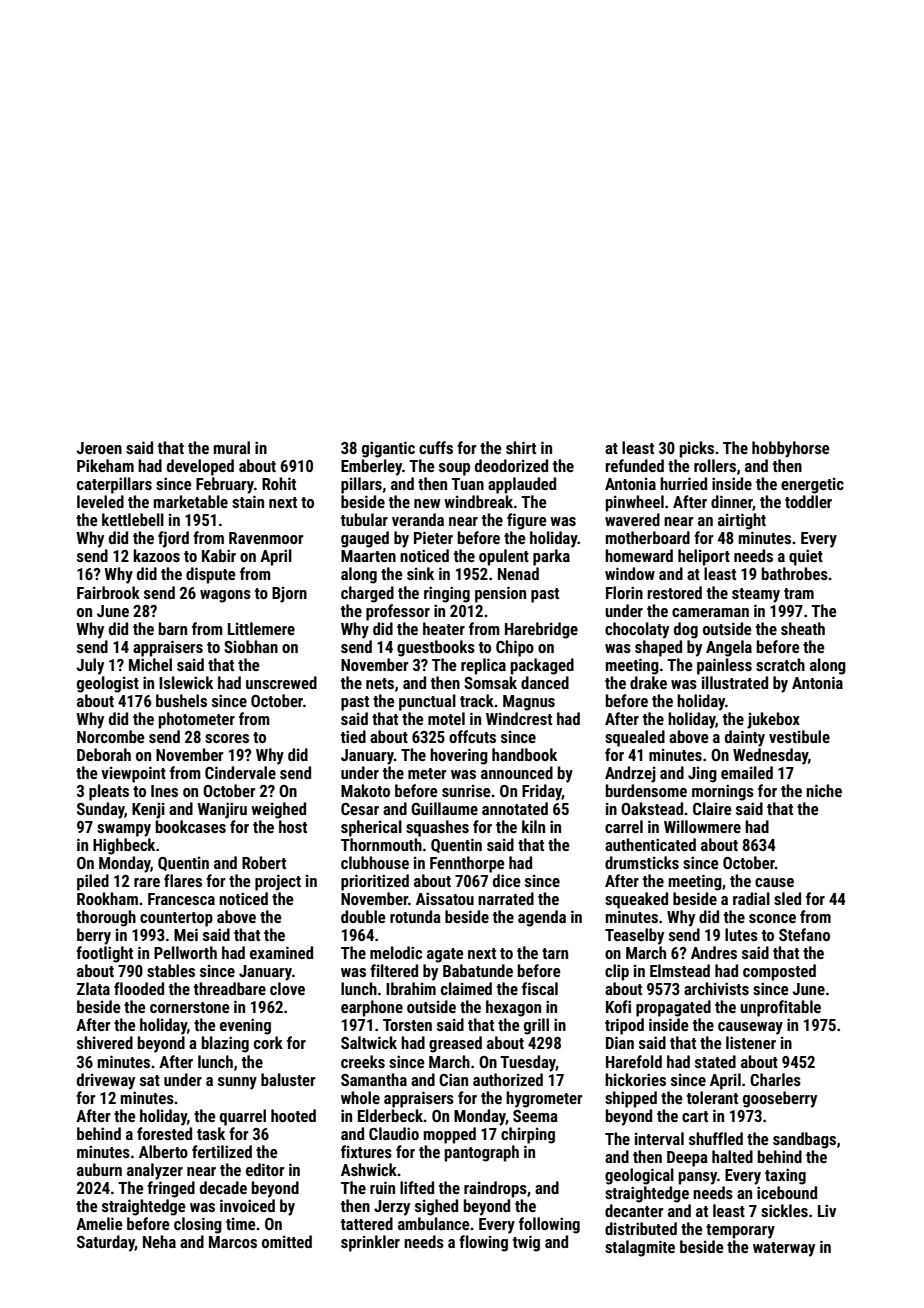 Image resolution: width=924 pixels, height=1308 pixels. Describe the element at coordinates (799, 593) in the screenshot. I see `tram` at that location.
